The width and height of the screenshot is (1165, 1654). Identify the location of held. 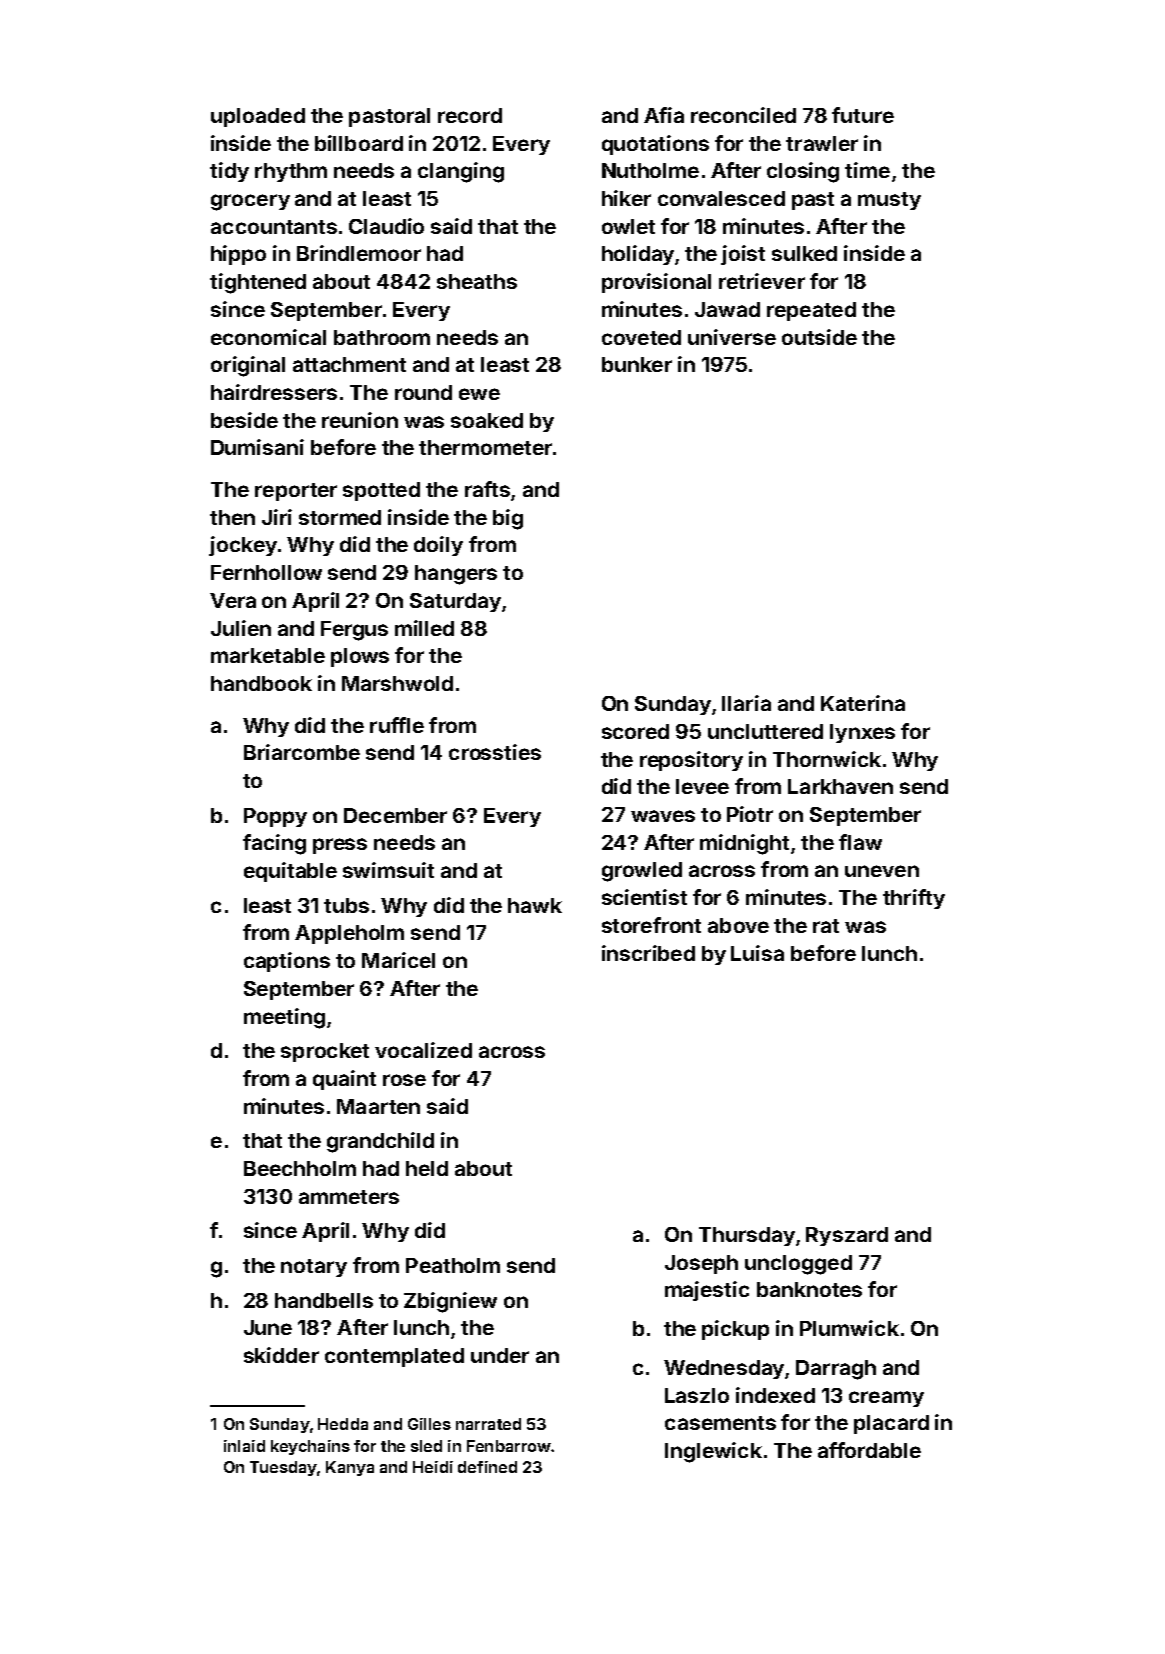
(427, 1168).
